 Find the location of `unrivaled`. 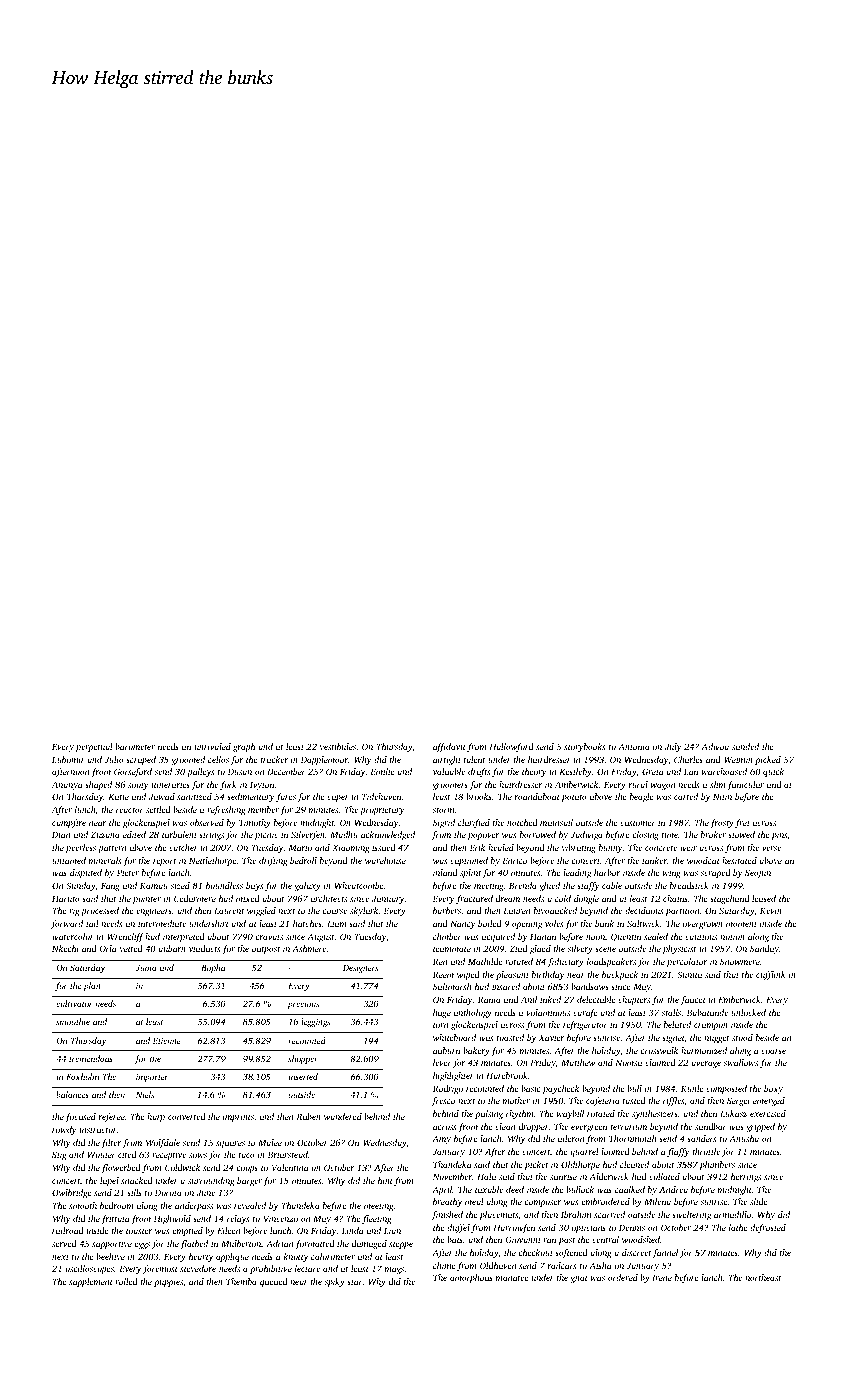

unrivaled is located at coordinates (213, 746).
